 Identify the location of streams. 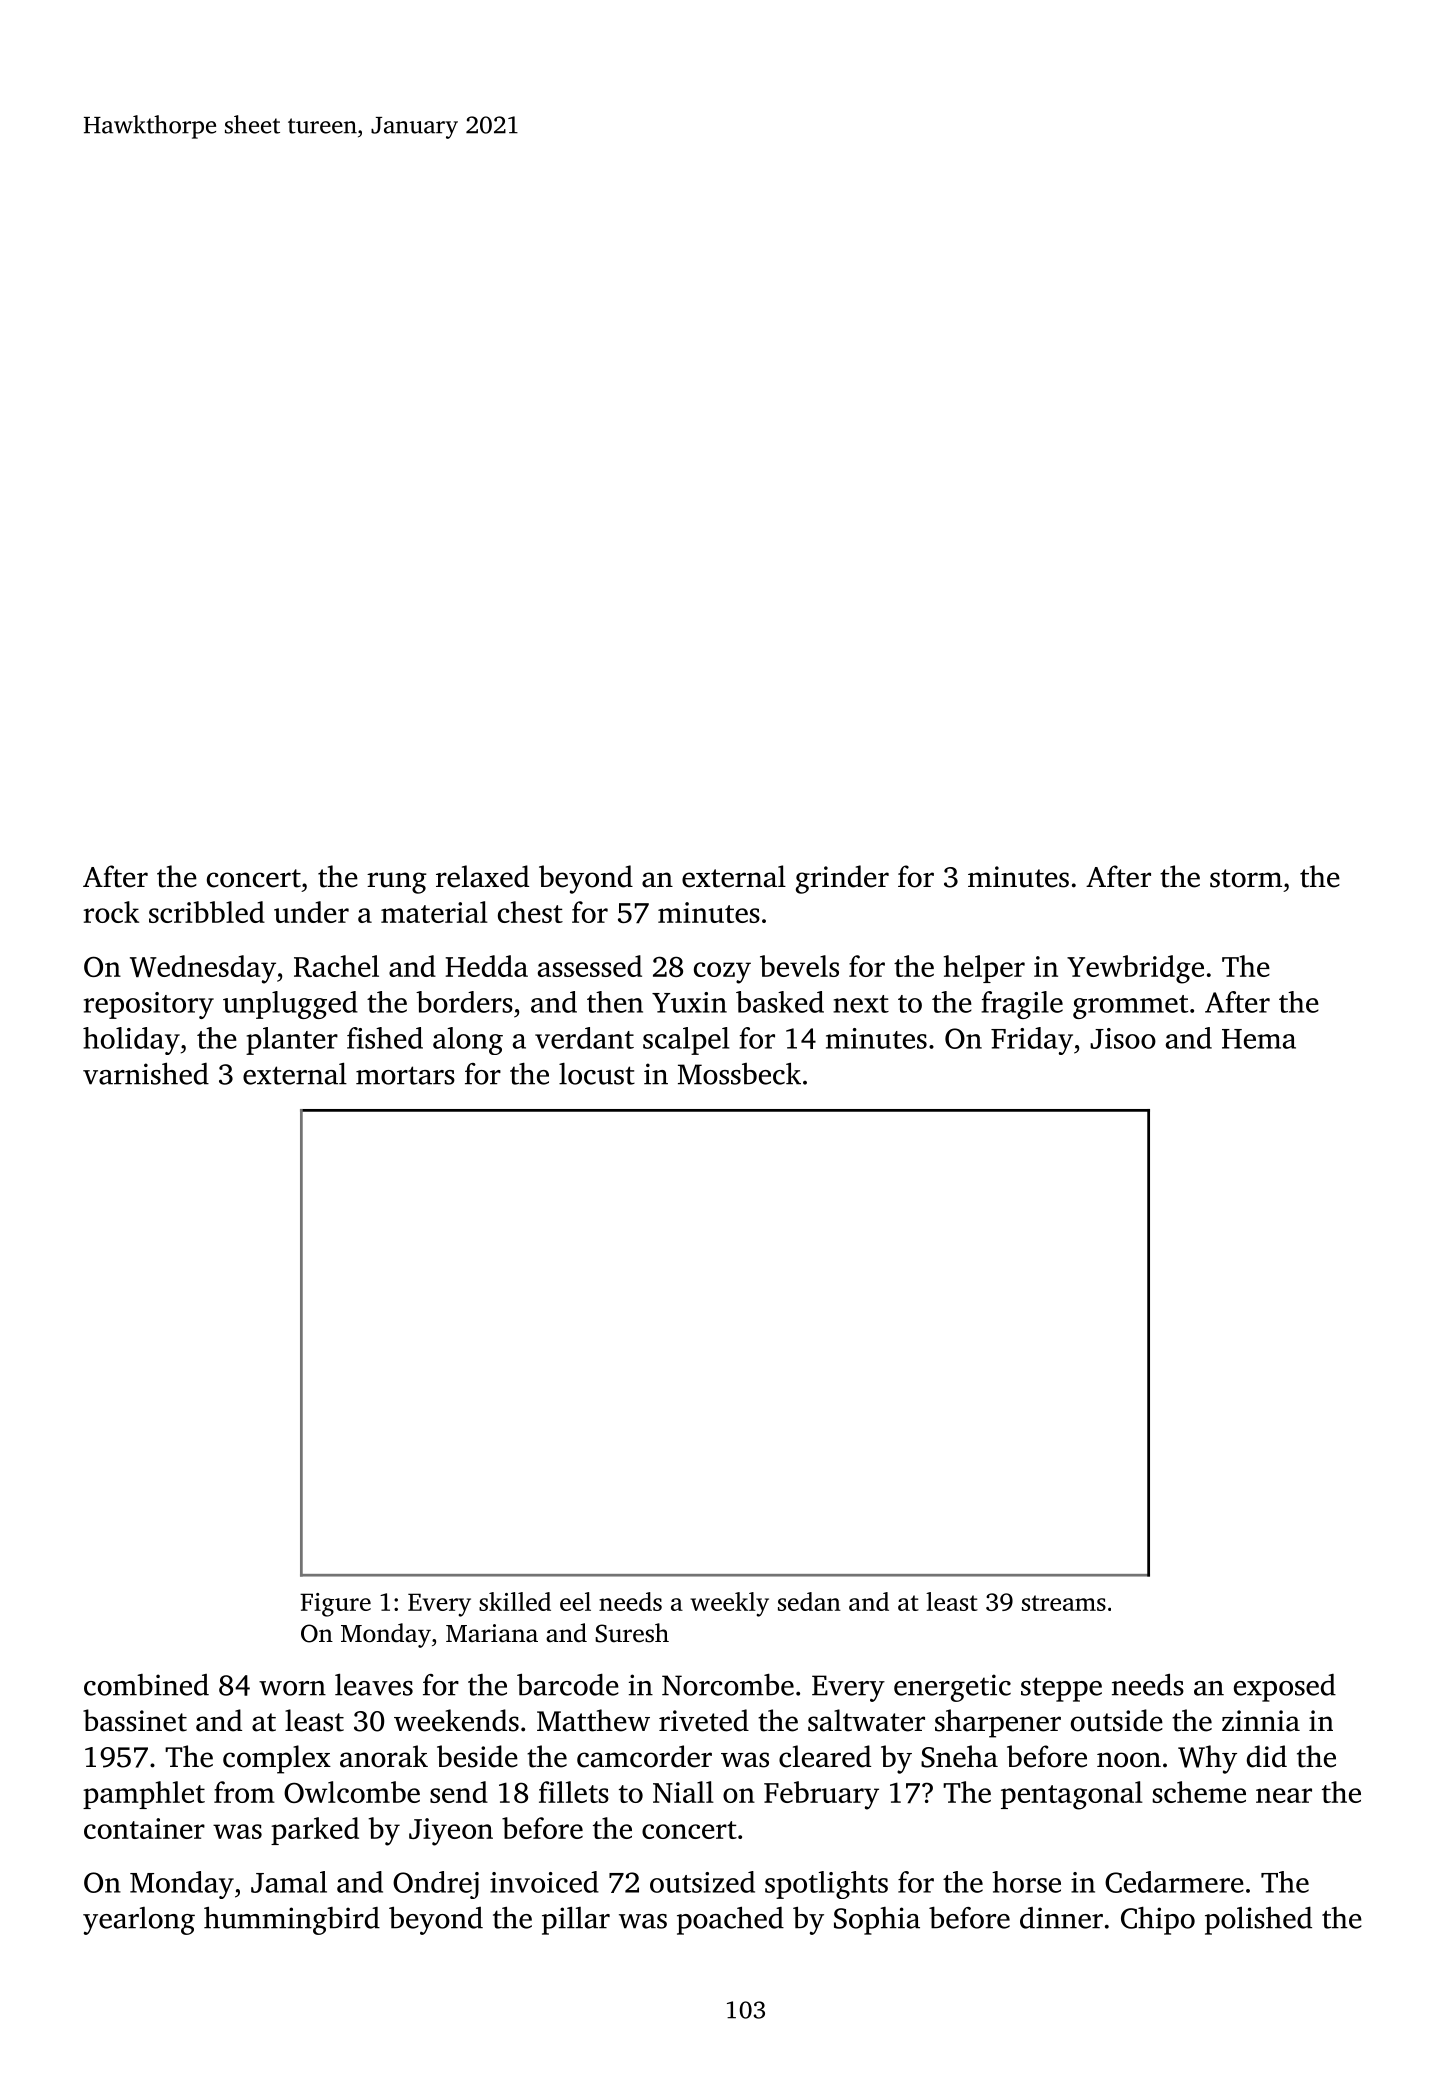
(1064, 1603).
